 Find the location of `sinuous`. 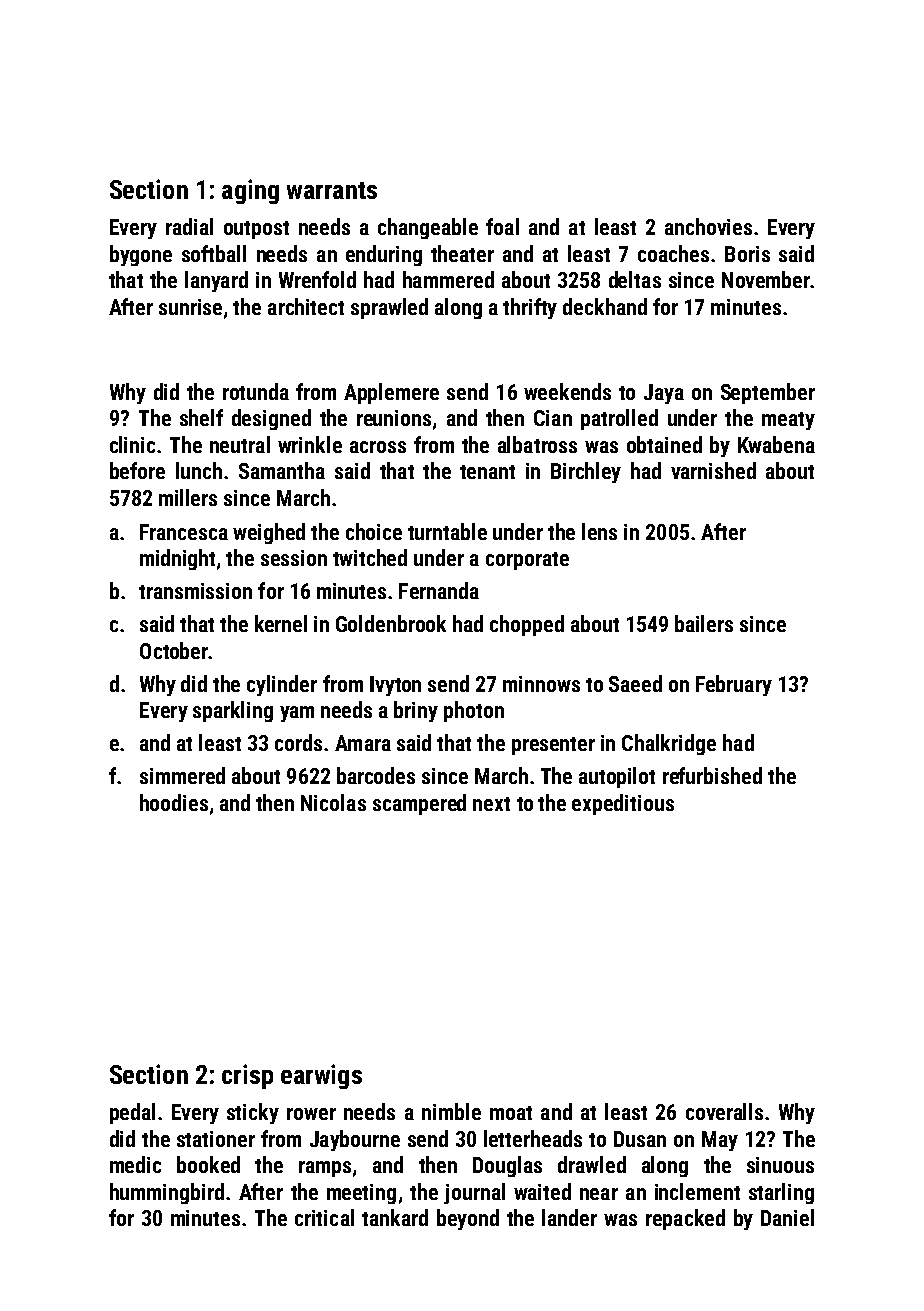

sinuous is located at coordinates (780, 1165).
